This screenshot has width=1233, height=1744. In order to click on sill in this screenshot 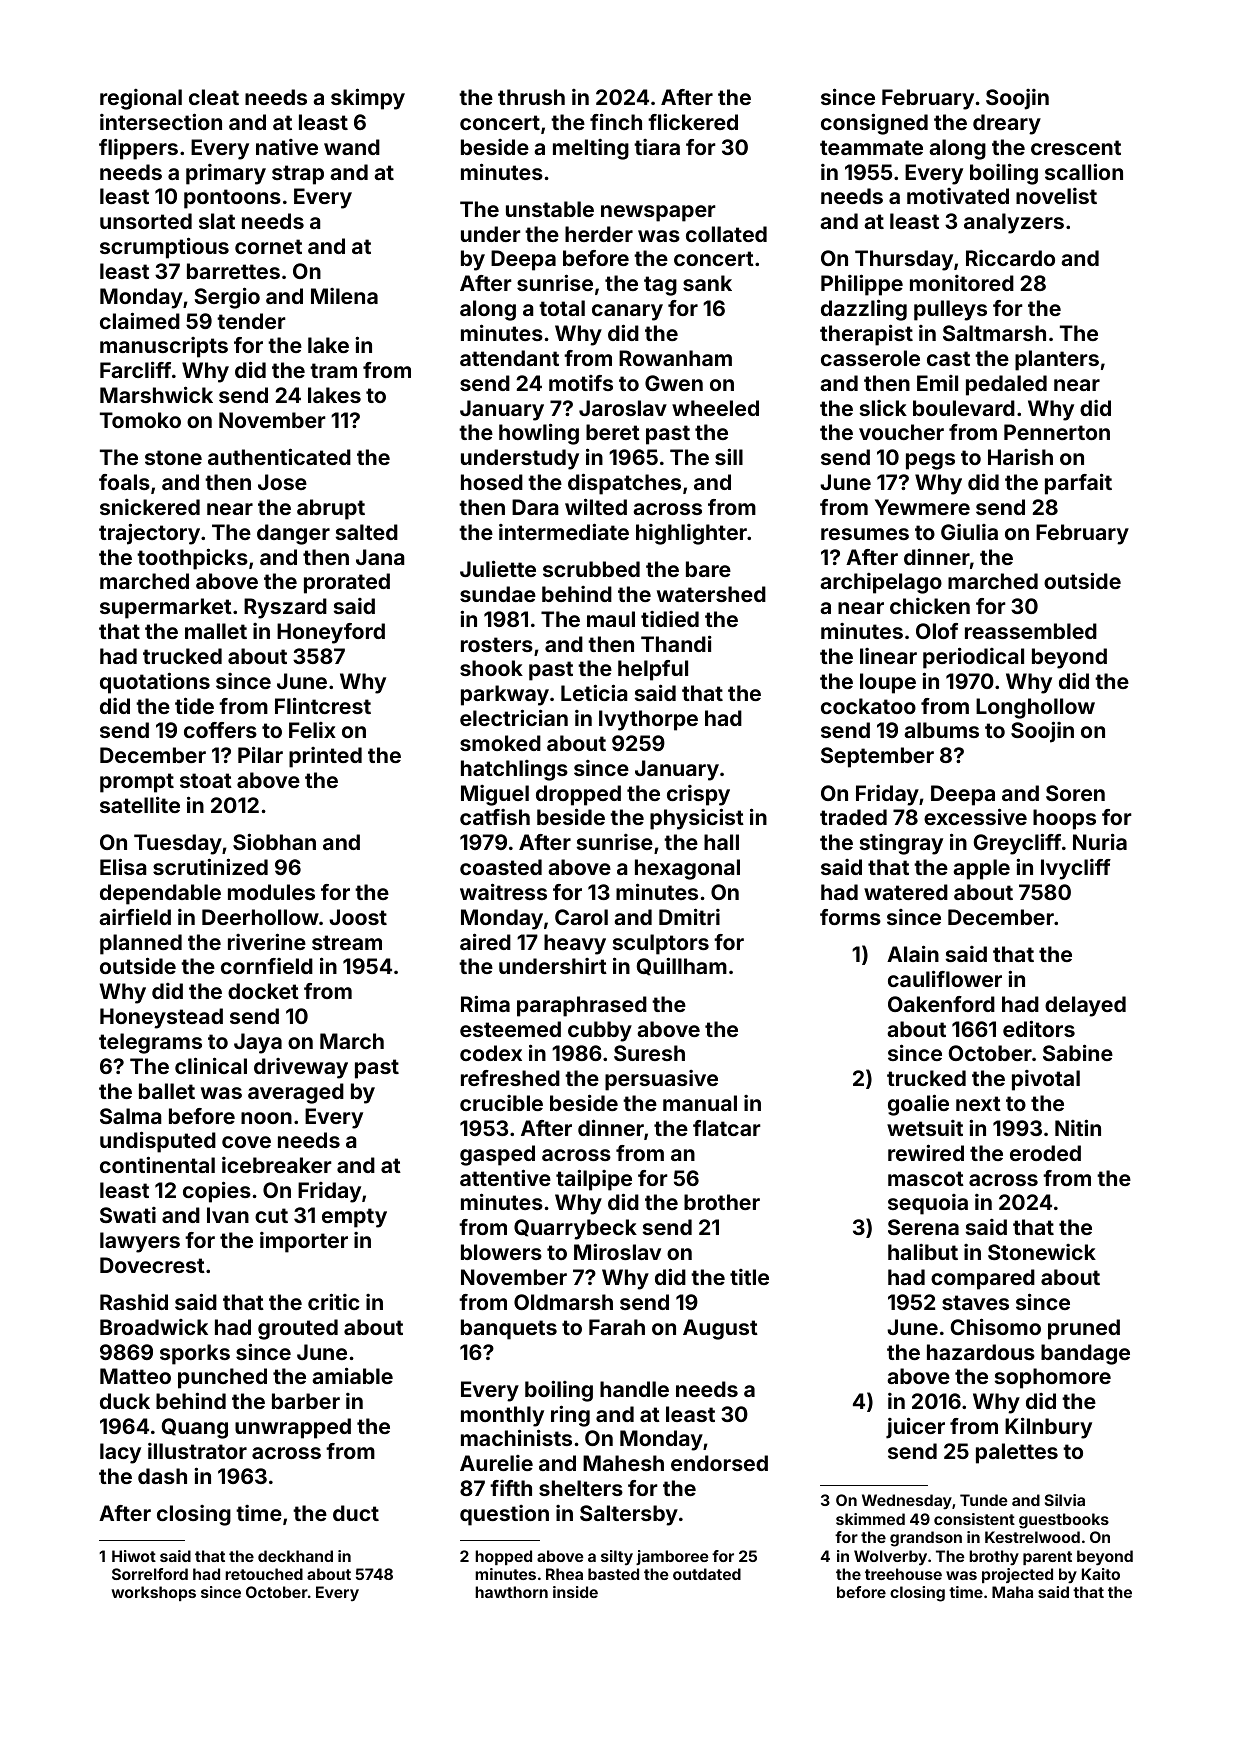, I will do `click(729, 456)`.
